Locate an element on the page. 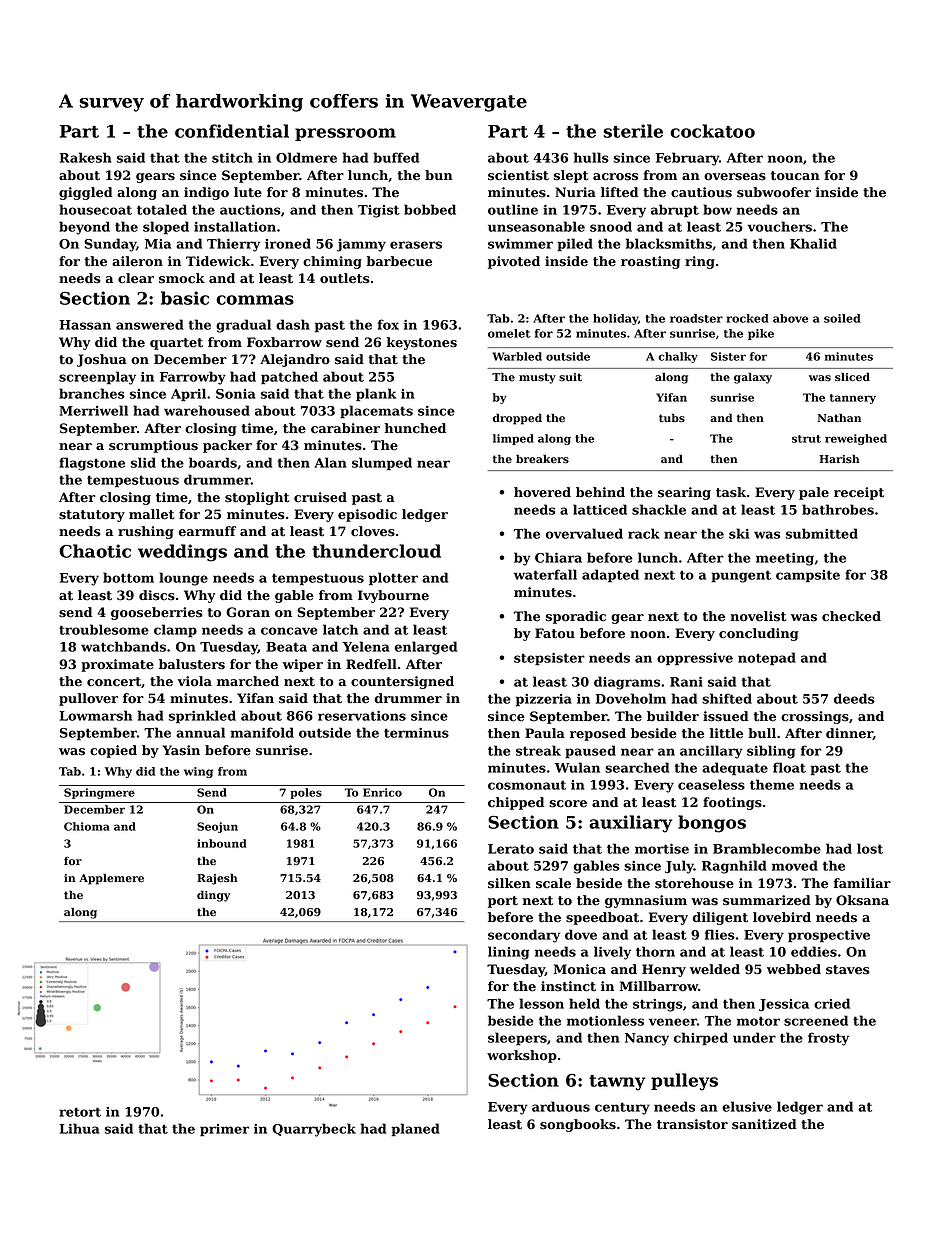 This image has height=1233, width=952. tubs is located at coordinates (672, 418).
